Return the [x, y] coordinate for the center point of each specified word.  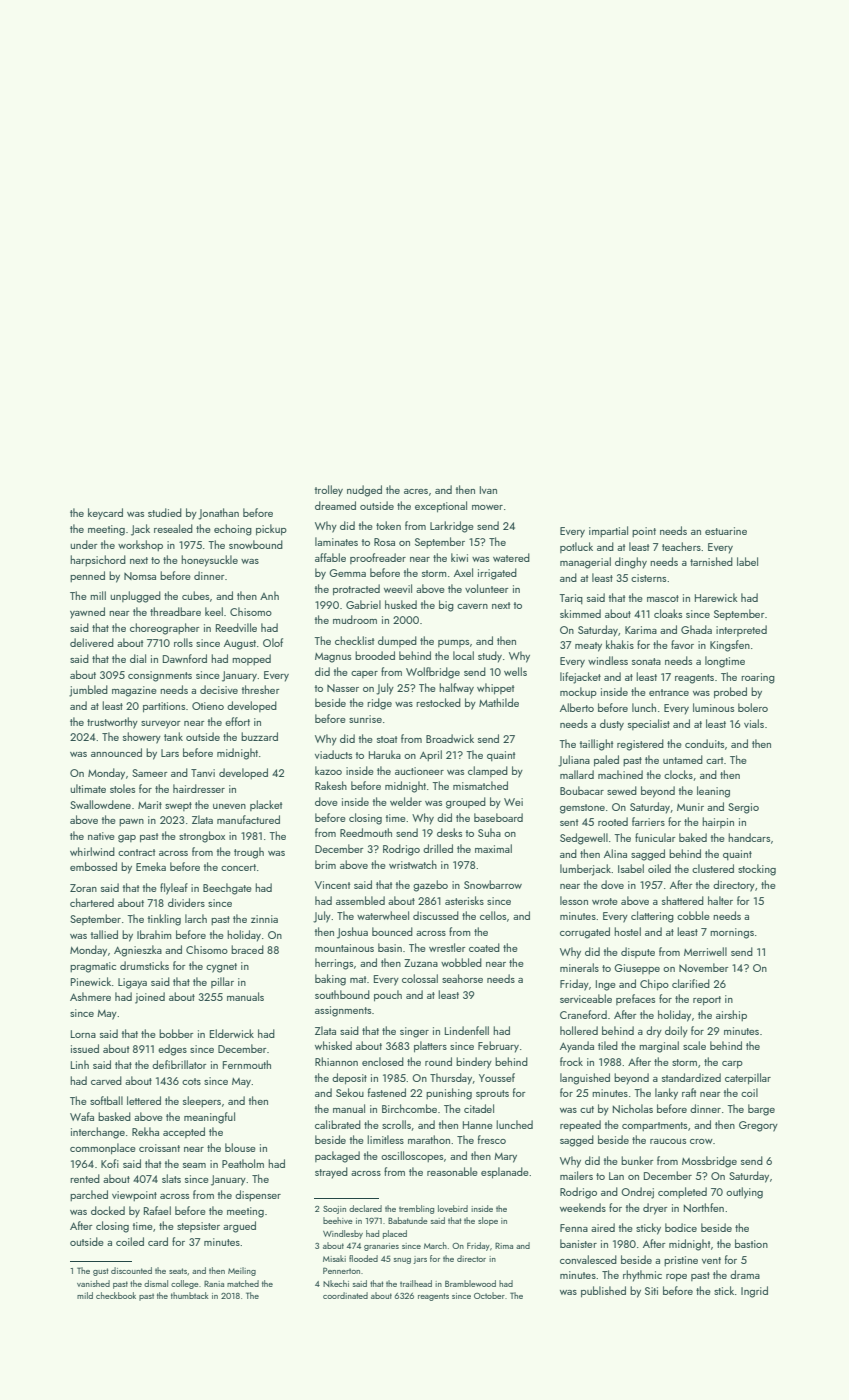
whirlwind [92, 851]
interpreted [741, 630]
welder [406, 801]
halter [720, 900]
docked [108, 1210]
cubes [195, 595]
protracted [356, 590]
